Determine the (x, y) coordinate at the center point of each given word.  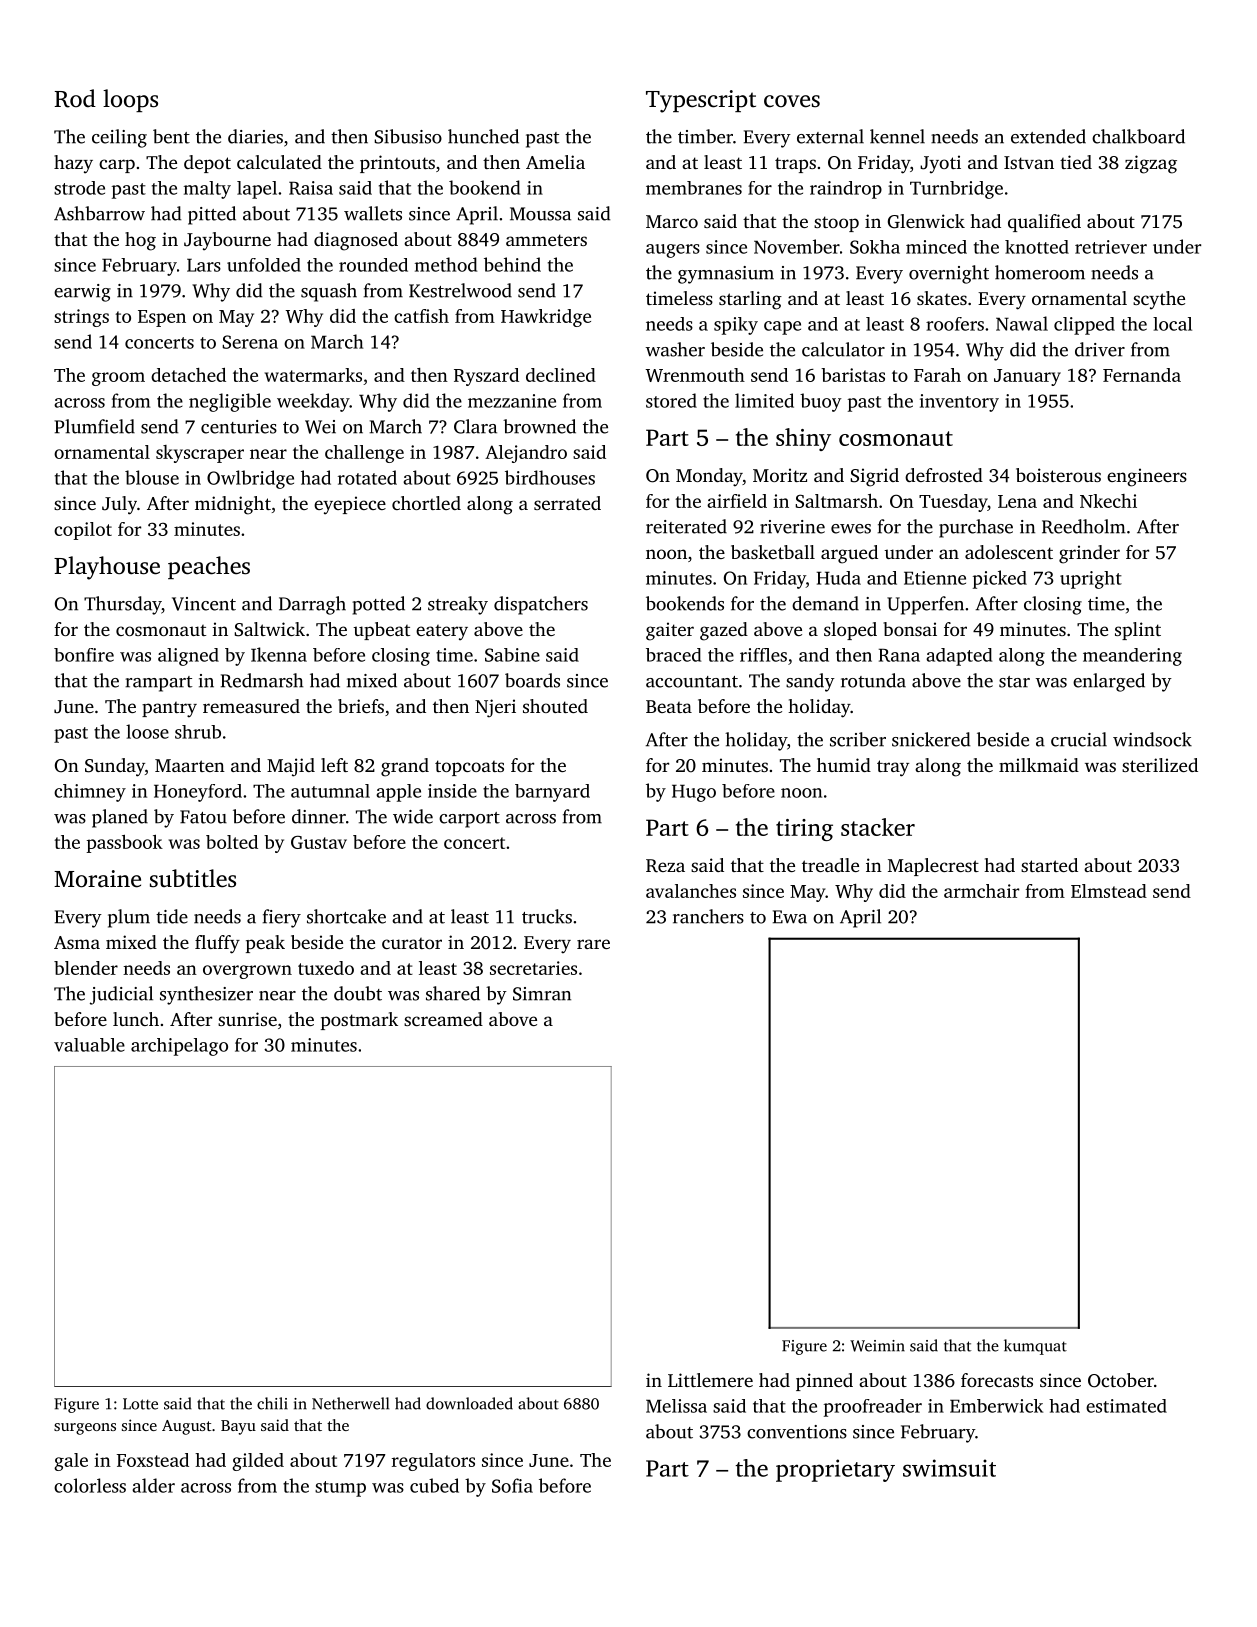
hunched (483, 136)
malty (207, 190)
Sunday (115, 767)
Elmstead (1109, 891)
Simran (542, 994)
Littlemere (710, 1380)
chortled (426, 503)
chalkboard (1138, 136)
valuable (89, 1045)
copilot (83, 531)
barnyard (552, 793)
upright (1091, 580)
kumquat (1035, 1347)
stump (340, 1489)
